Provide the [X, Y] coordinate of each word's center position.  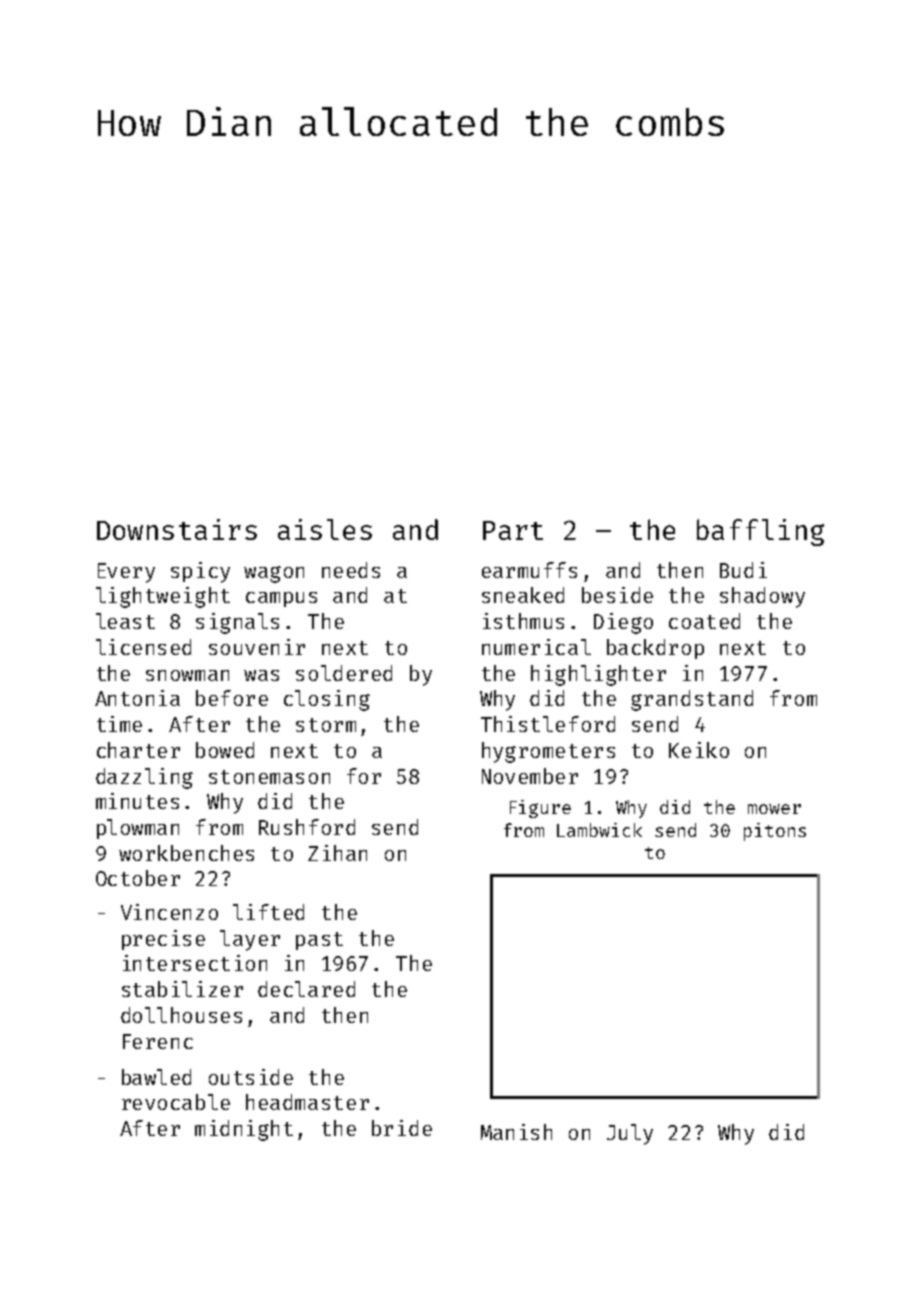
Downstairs [177, 529]
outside [251, 1077]
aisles [325, 529]
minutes [137, 801]
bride [402, 1128]
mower [774, 809]
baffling [760, 532]
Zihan [337, 853]
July [630, 1134]
